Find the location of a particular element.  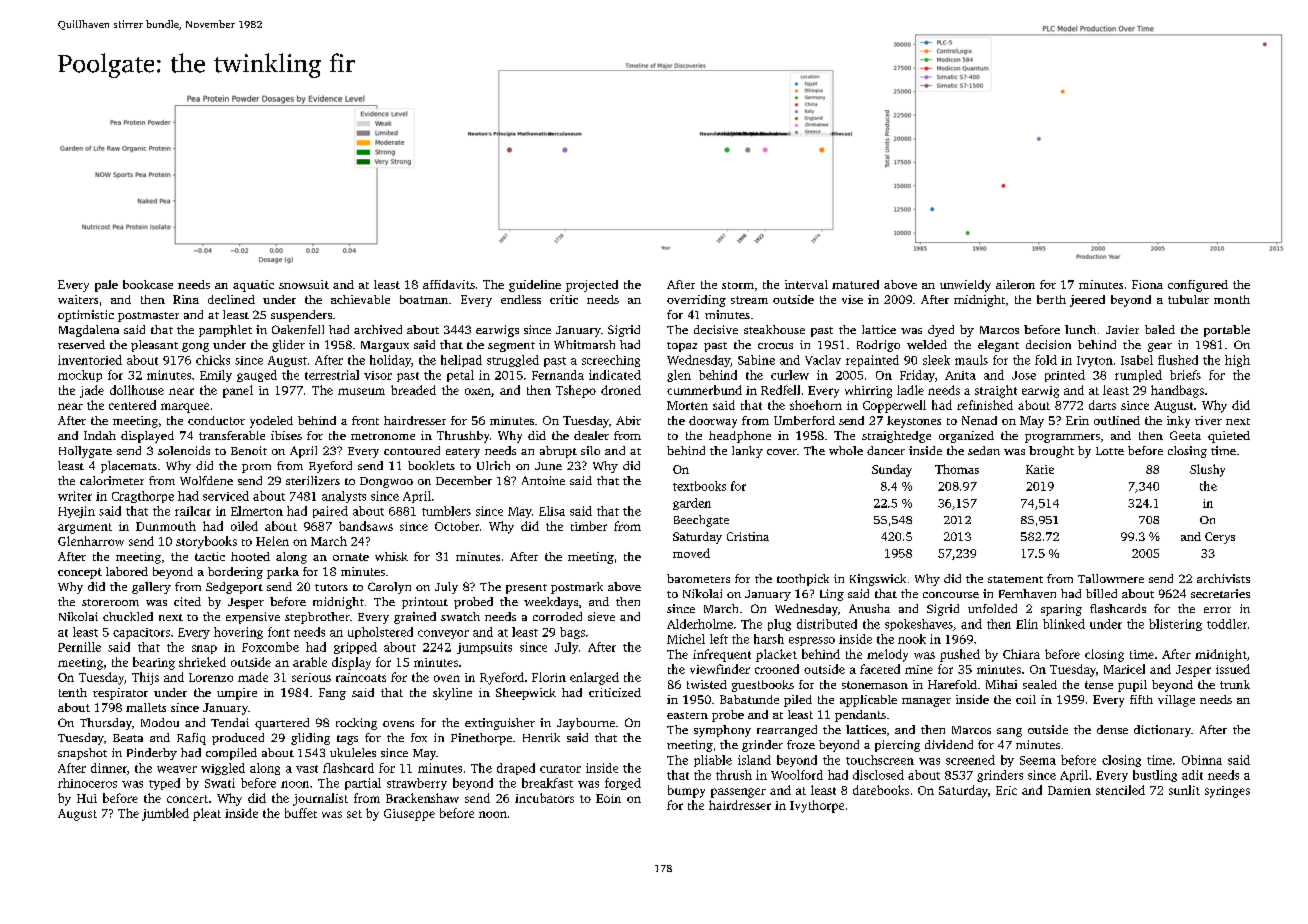

Nenad is located at coordinates (979, 420).
